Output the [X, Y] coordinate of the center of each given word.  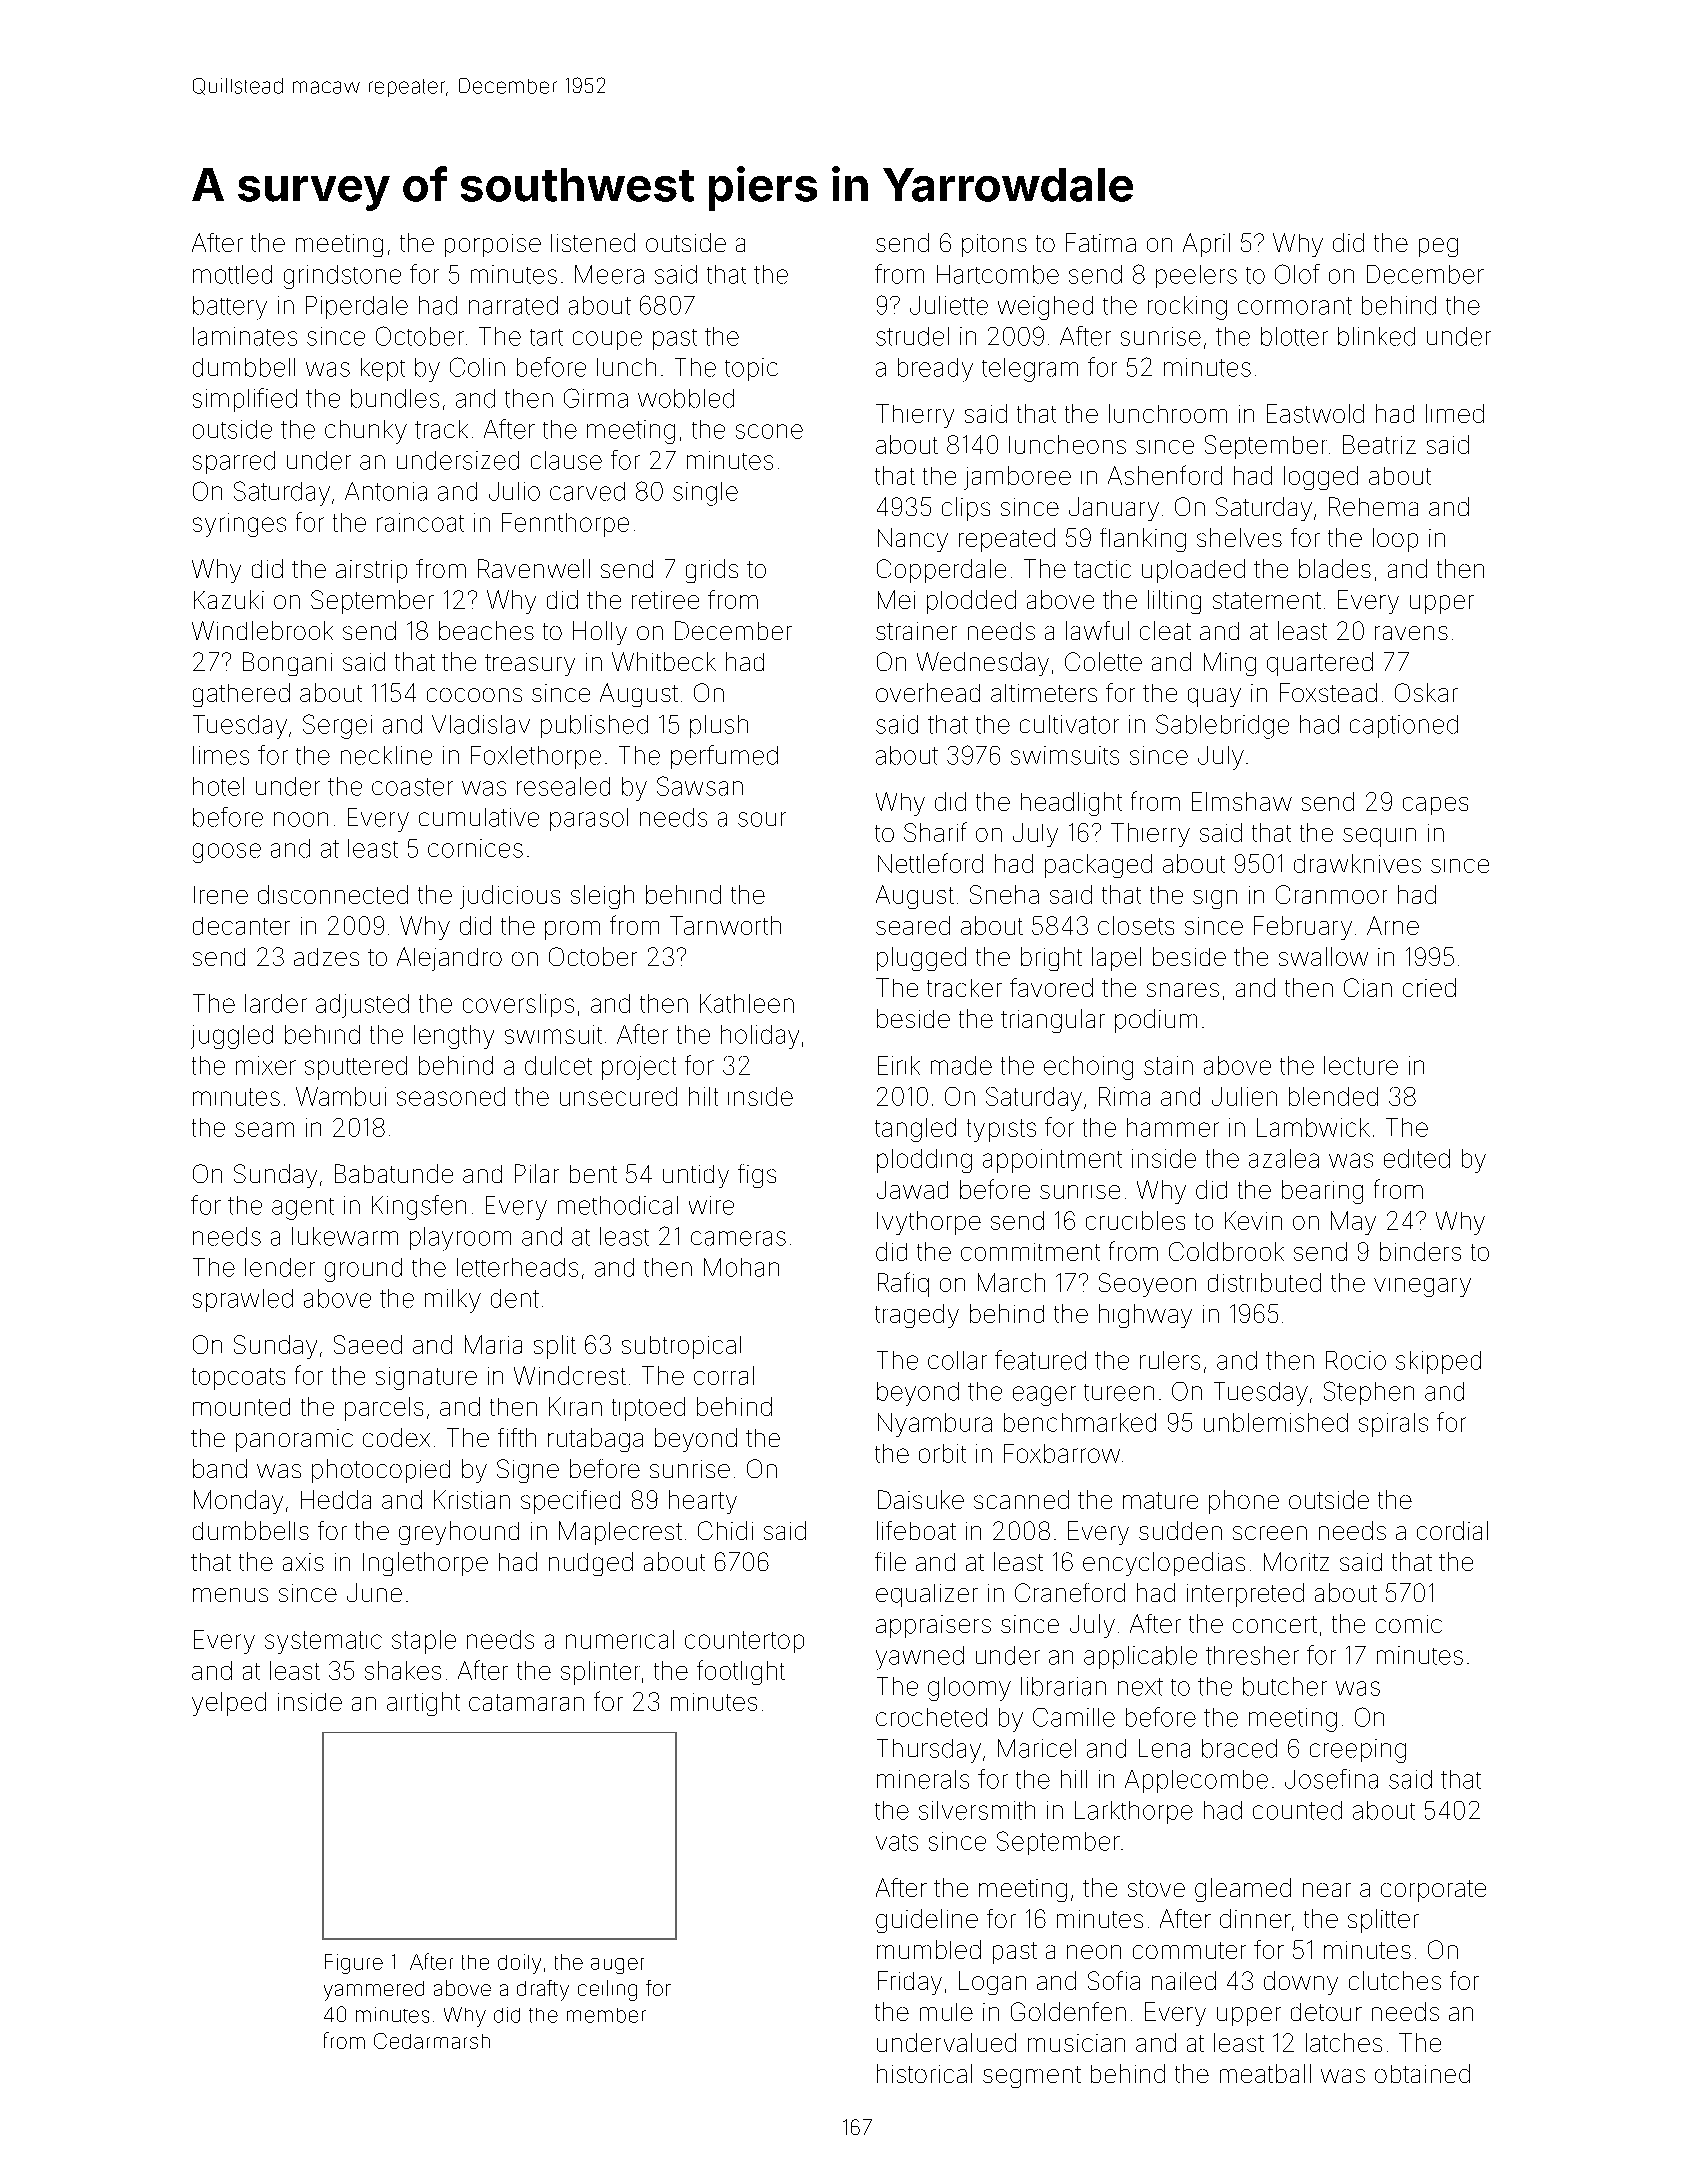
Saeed [368, 1344]
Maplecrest [620, 1533]
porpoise [493, 245]
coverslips [518, 1005]
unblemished [1276, 1422]
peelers [1196, 276]
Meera [609, 274]
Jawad [912, 1190]
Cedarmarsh [432, 2041]
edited [1417, 1158]
